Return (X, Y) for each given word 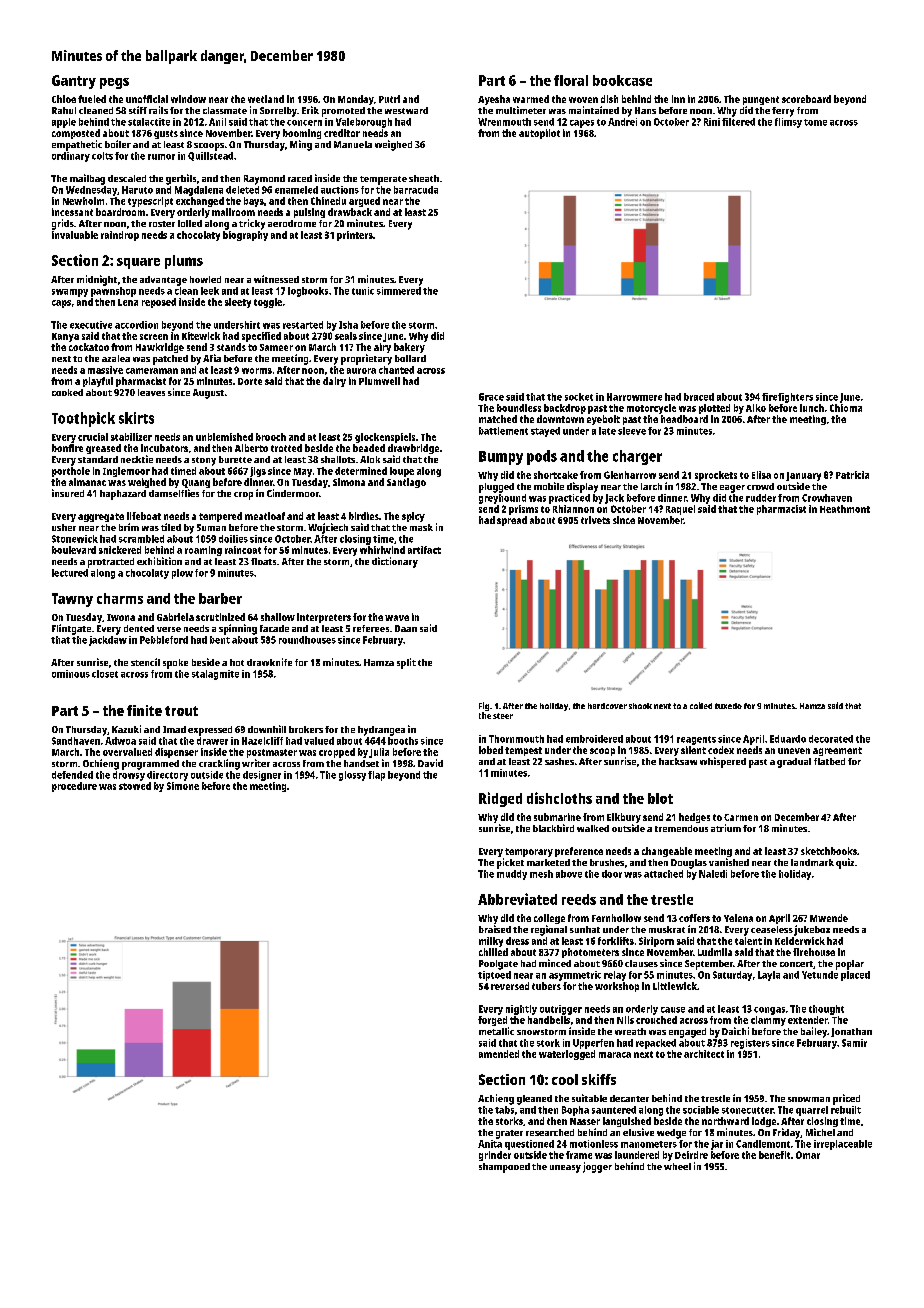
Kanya (65, 337)
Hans (645, 110)
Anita (490, 1144)
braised (495, 929)
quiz (845, 863)
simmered (399, 291)
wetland (266, 99)
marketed (548, 862)
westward (406, 110)
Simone (183, 786)
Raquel (680, 510)
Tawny (72, 600)
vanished (729, 862)
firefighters (787, 398)
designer (262, 776)
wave (397, 618)
